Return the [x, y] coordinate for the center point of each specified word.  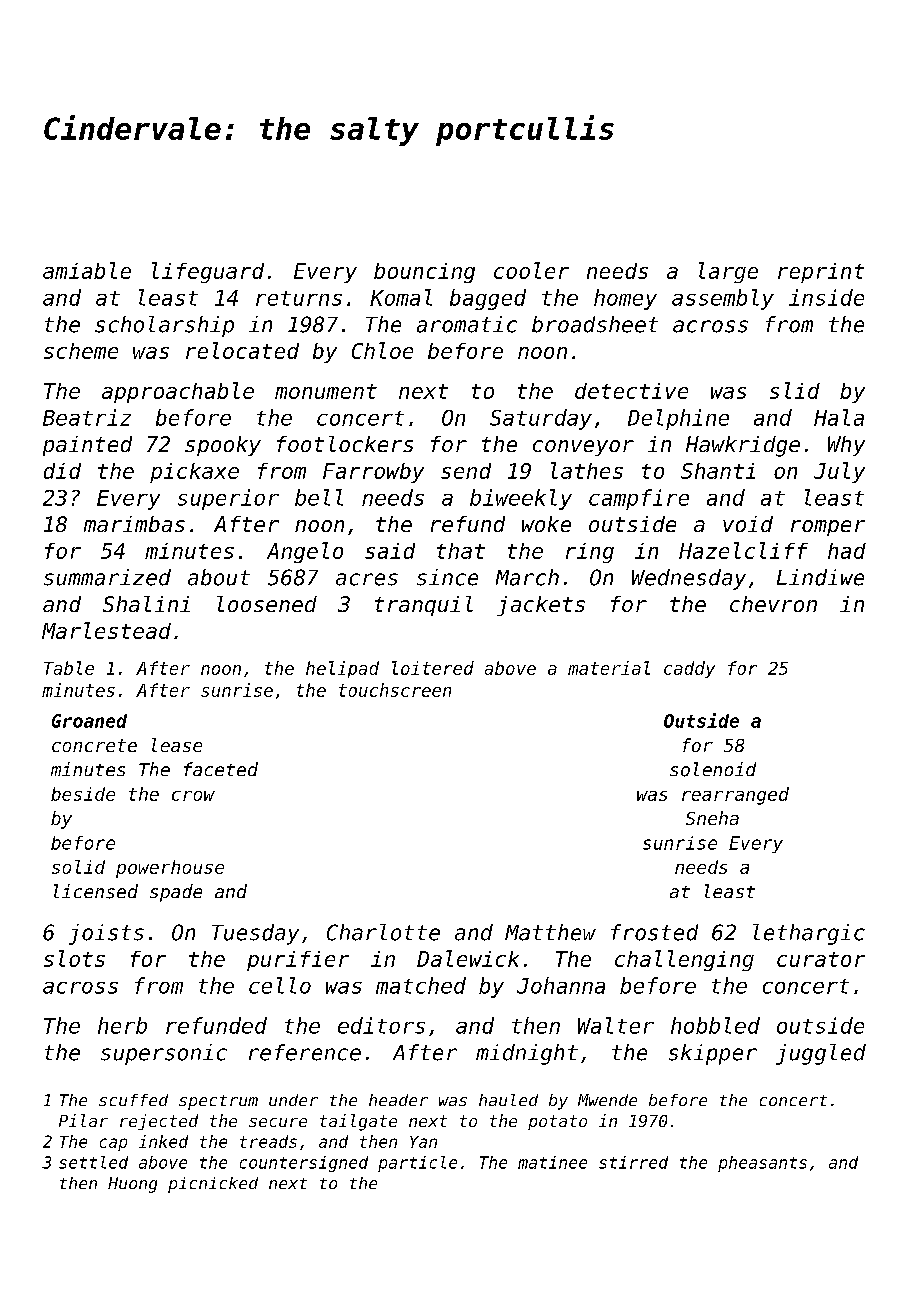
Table [69, 668]
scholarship [164, 326]
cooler [531, 270]
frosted [654, 932]
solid [78, 867]
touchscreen [395, 690]
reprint [821, 273]
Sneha [712, 818]
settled [93, 1162]
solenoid [713, 769]
